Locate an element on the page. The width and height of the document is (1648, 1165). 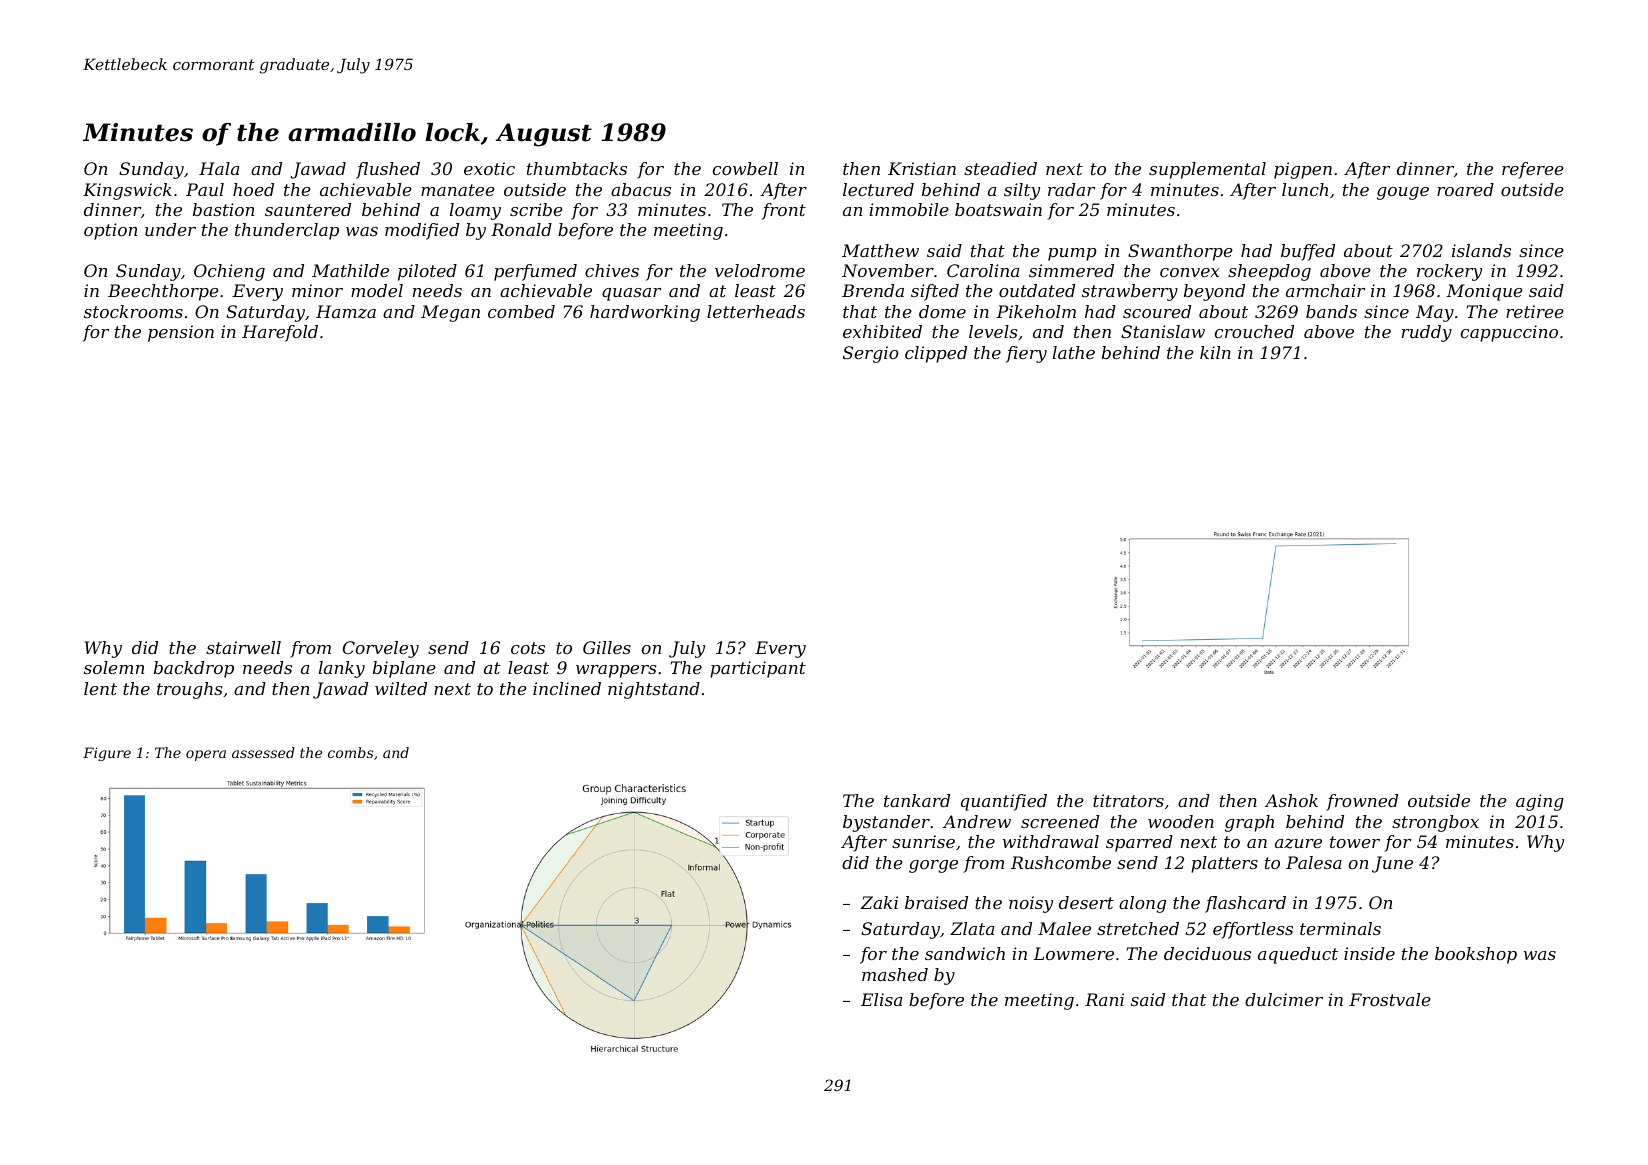
mashed is located at coordinates (895, 974).
